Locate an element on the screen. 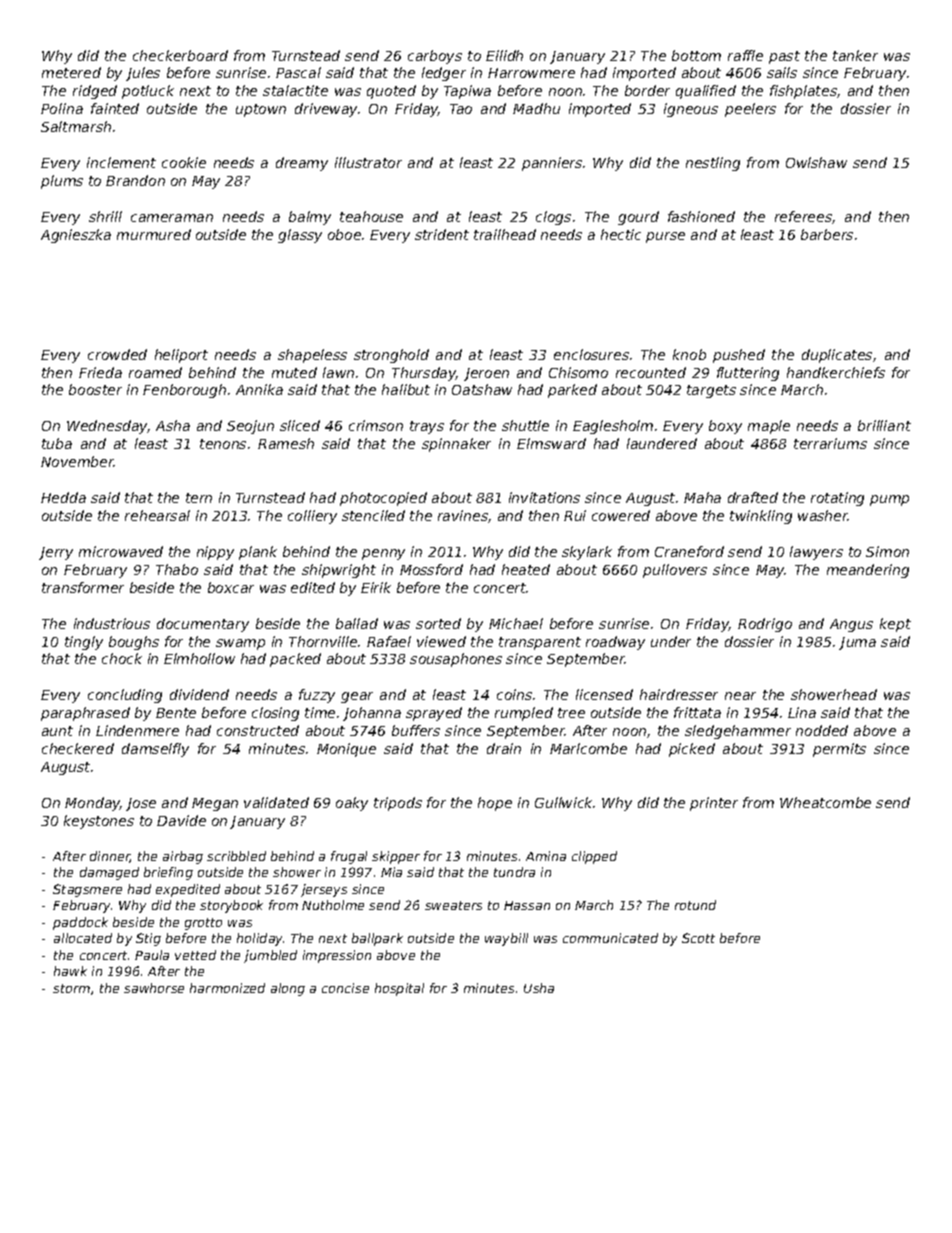  microwaved is located at coordinates (121, 551).
